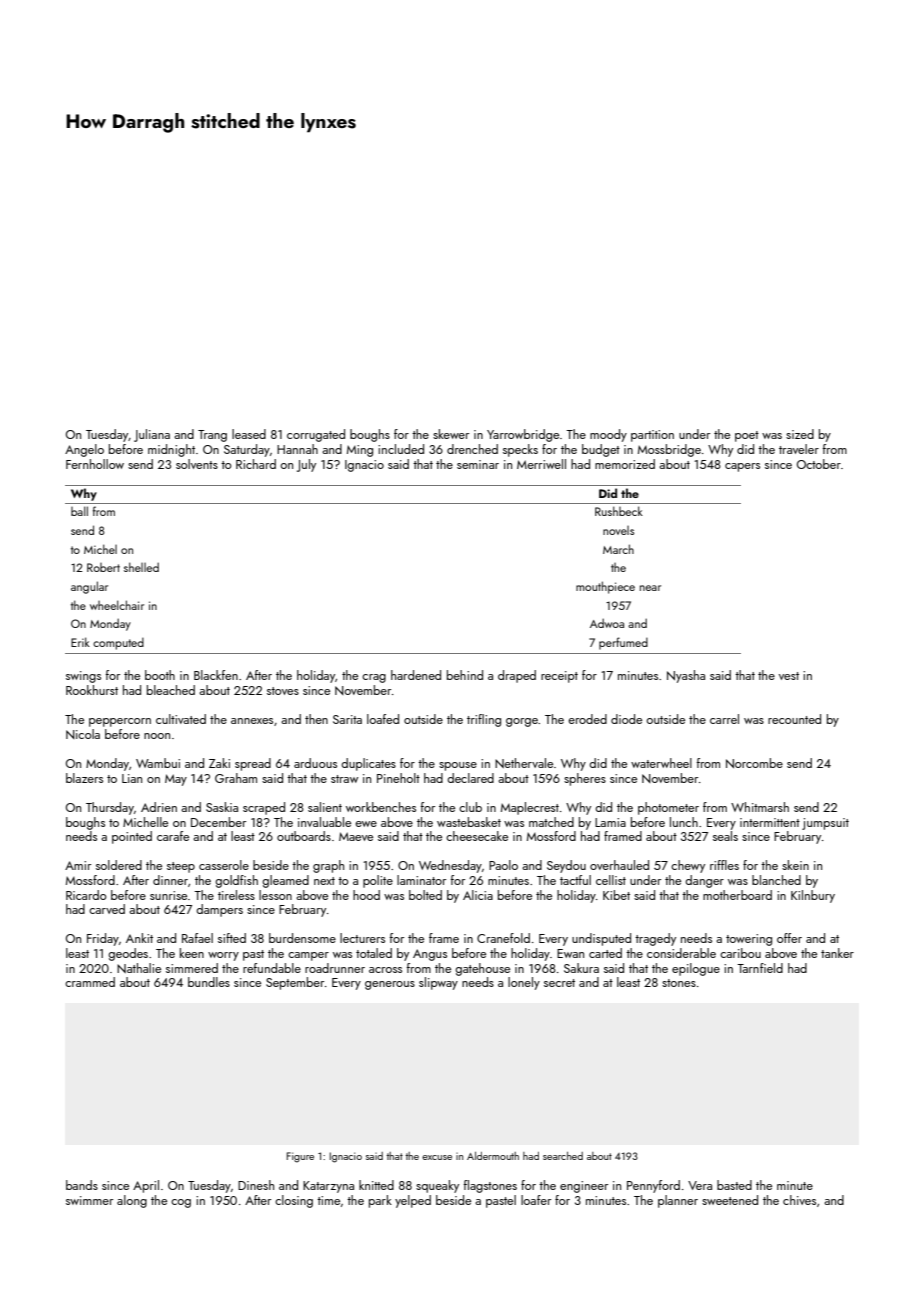 This image has width=924, height=1308. What do you see at coordinates (78, 865) in the image?
I see `Amir` at bounding box center [78, 865].
